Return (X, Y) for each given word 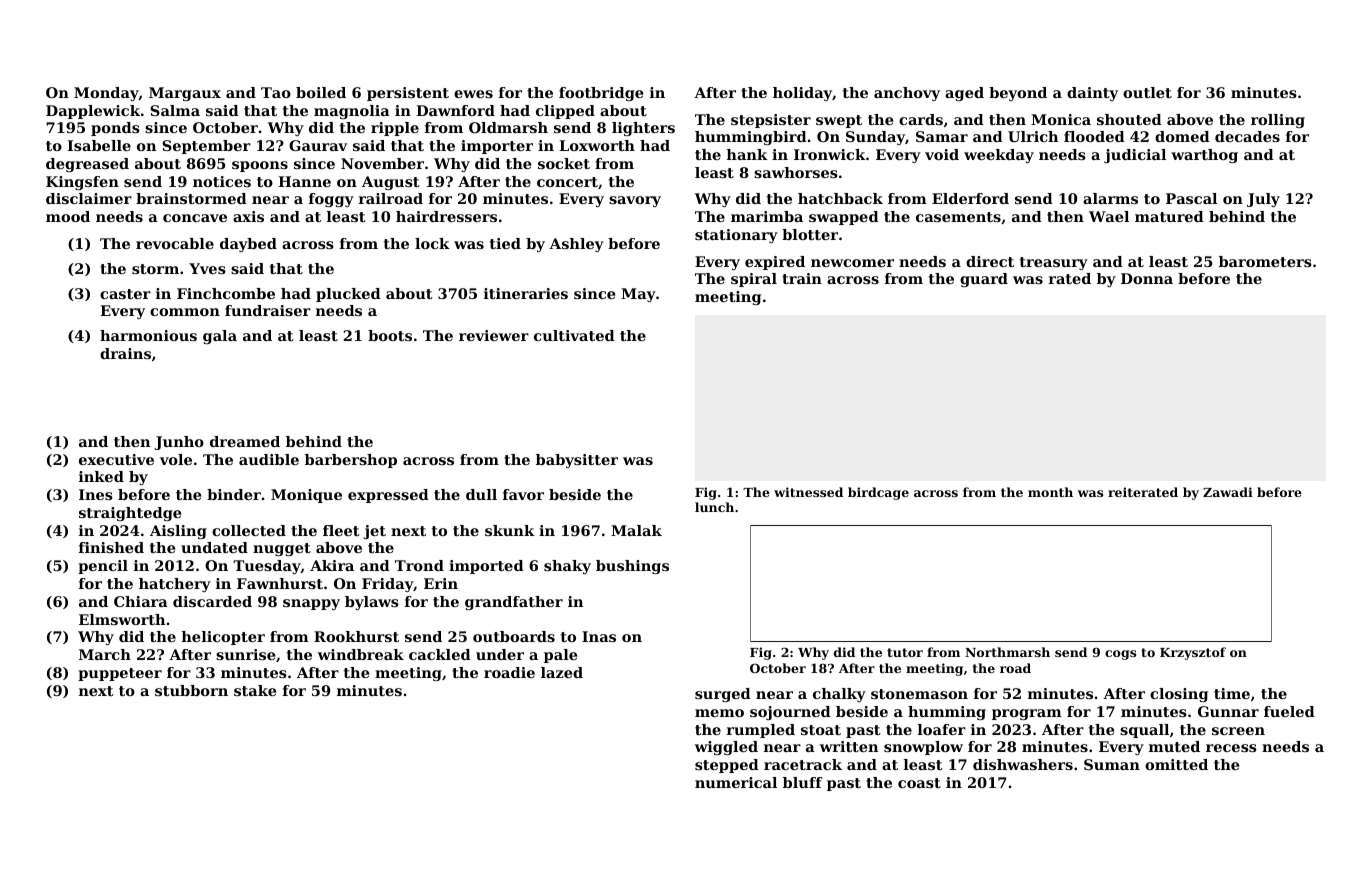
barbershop (351, 461)
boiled (321, 92)
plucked (348, 295)
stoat (821, 730)
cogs (1120, 655)
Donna (1147, 278)
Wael (1109, 216)
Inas (599, 636)
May (638, 295)
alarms (1110, 198)
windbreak (361, 654)
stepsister (771, 121)
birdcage (878, 493)
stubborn (191, 690)
